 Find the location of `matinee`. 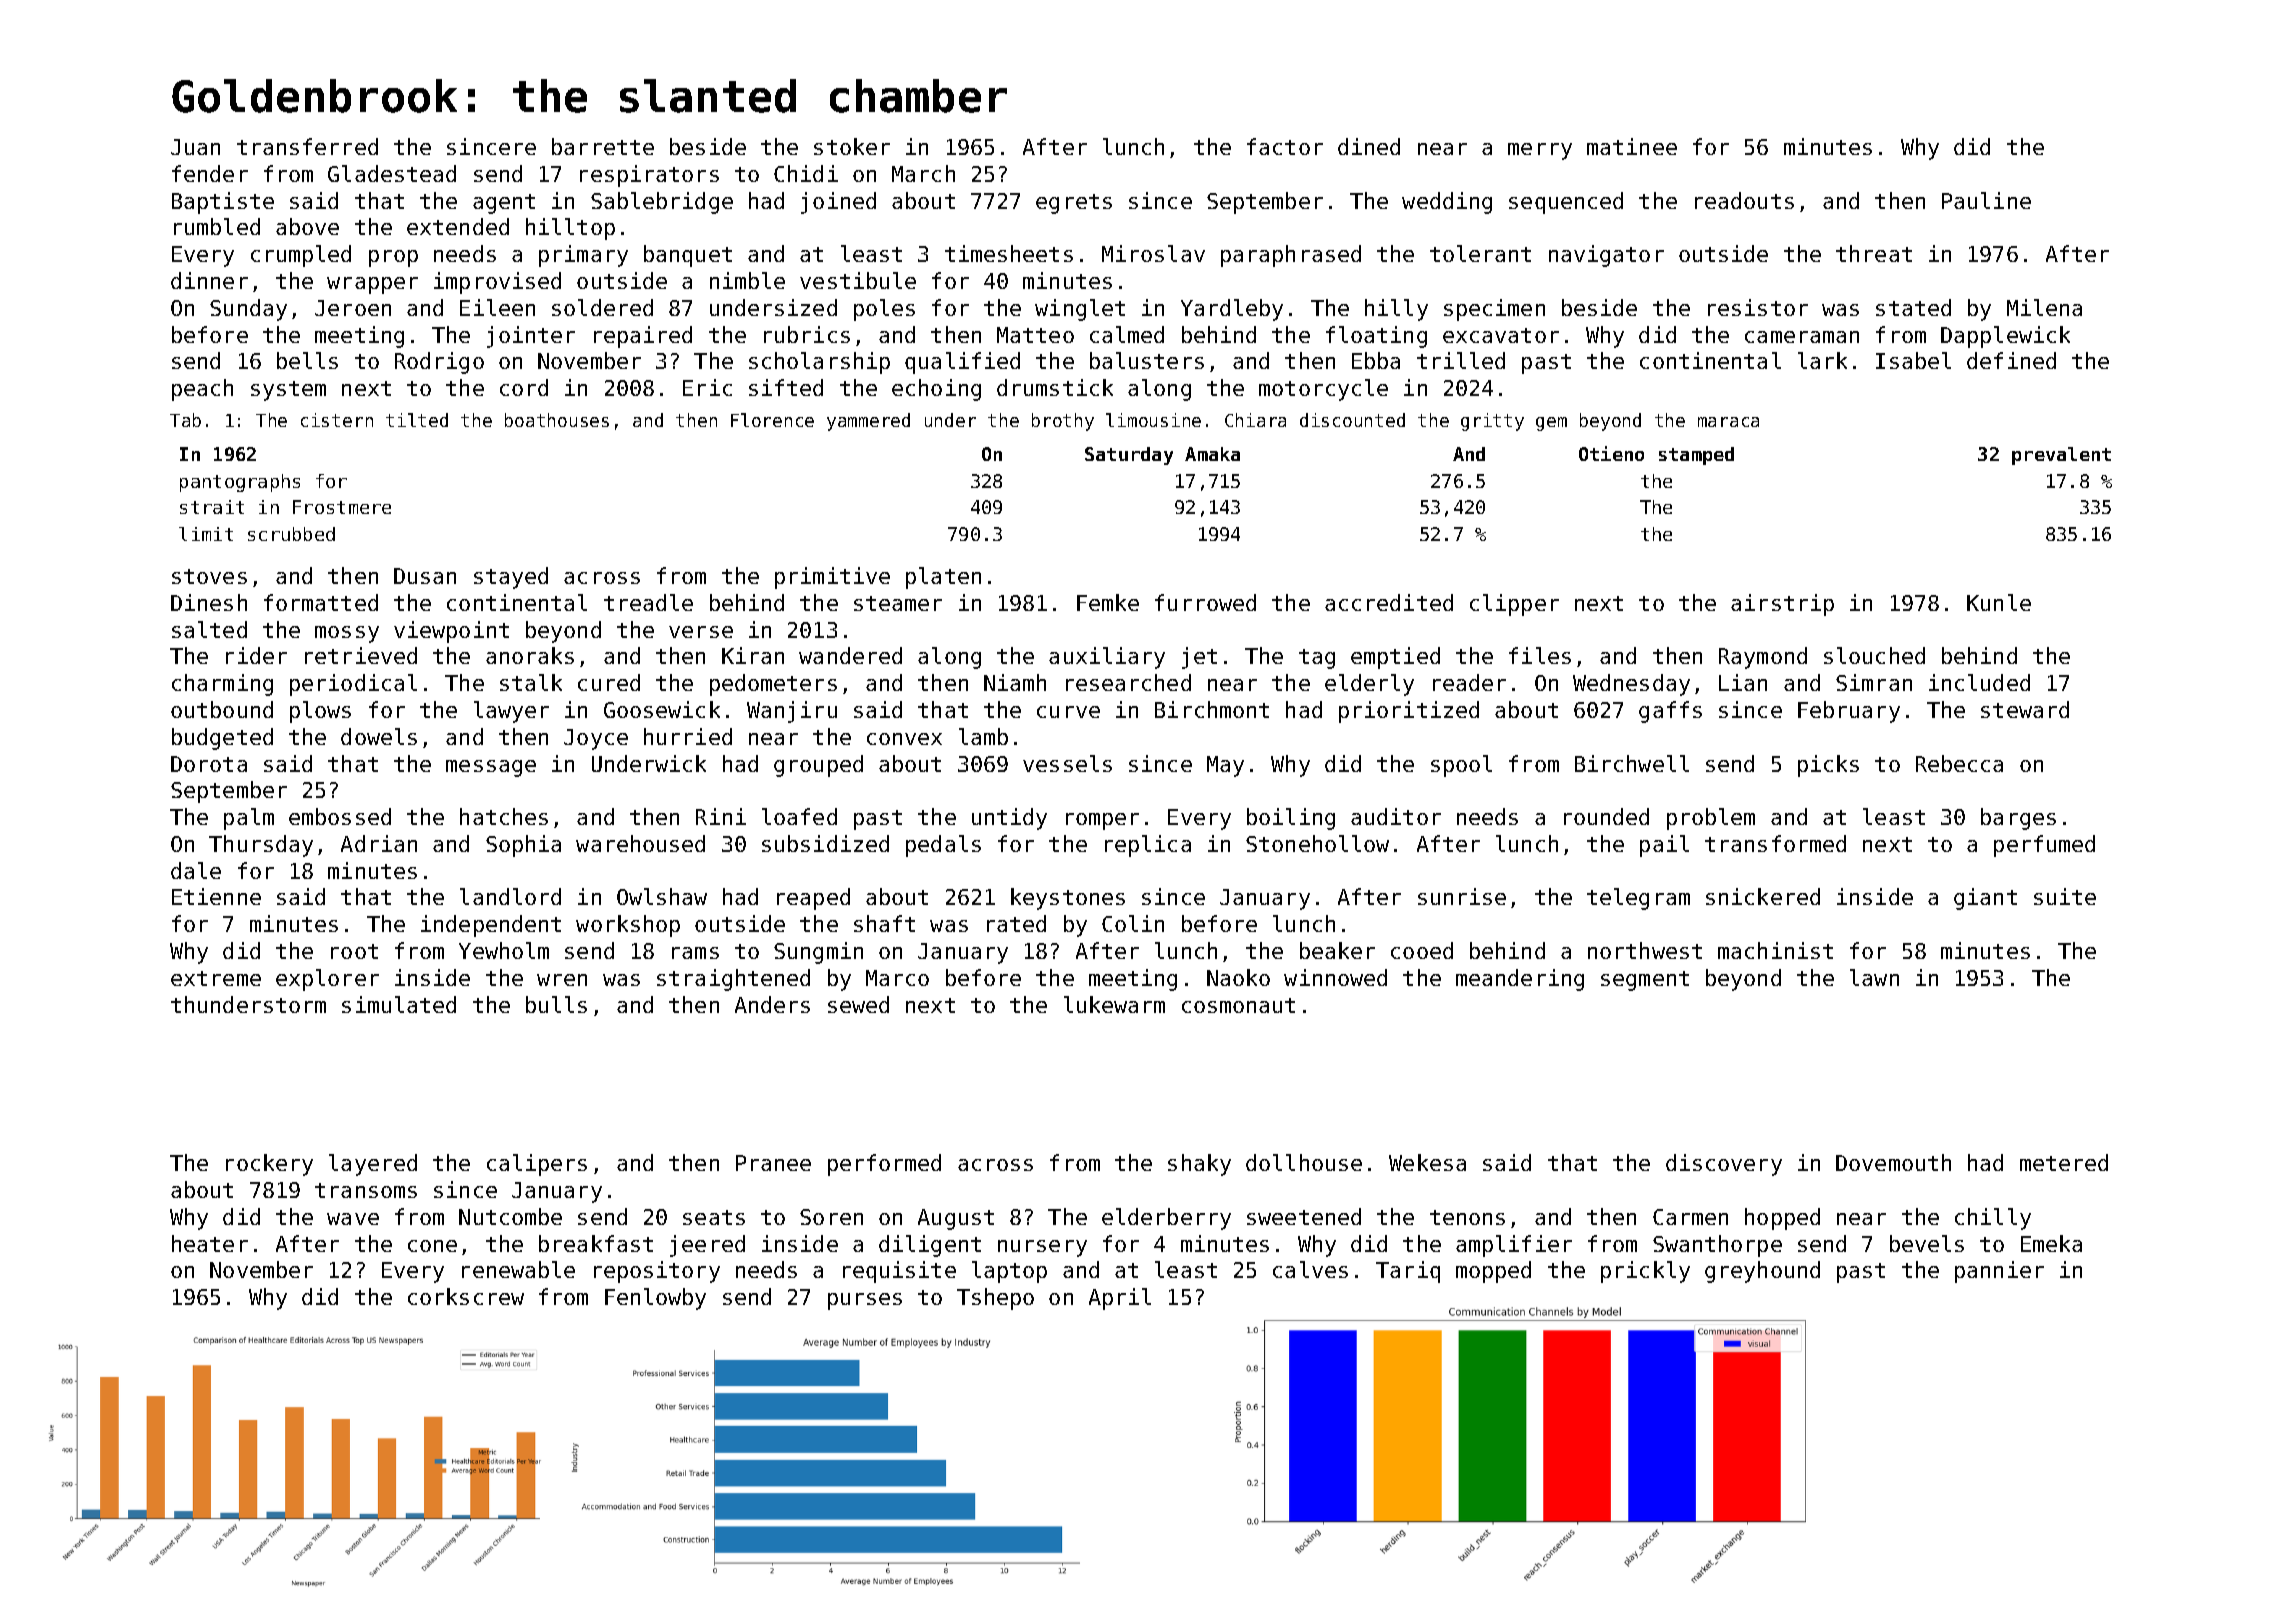

matinee is located at coordinates (1632, 146).
